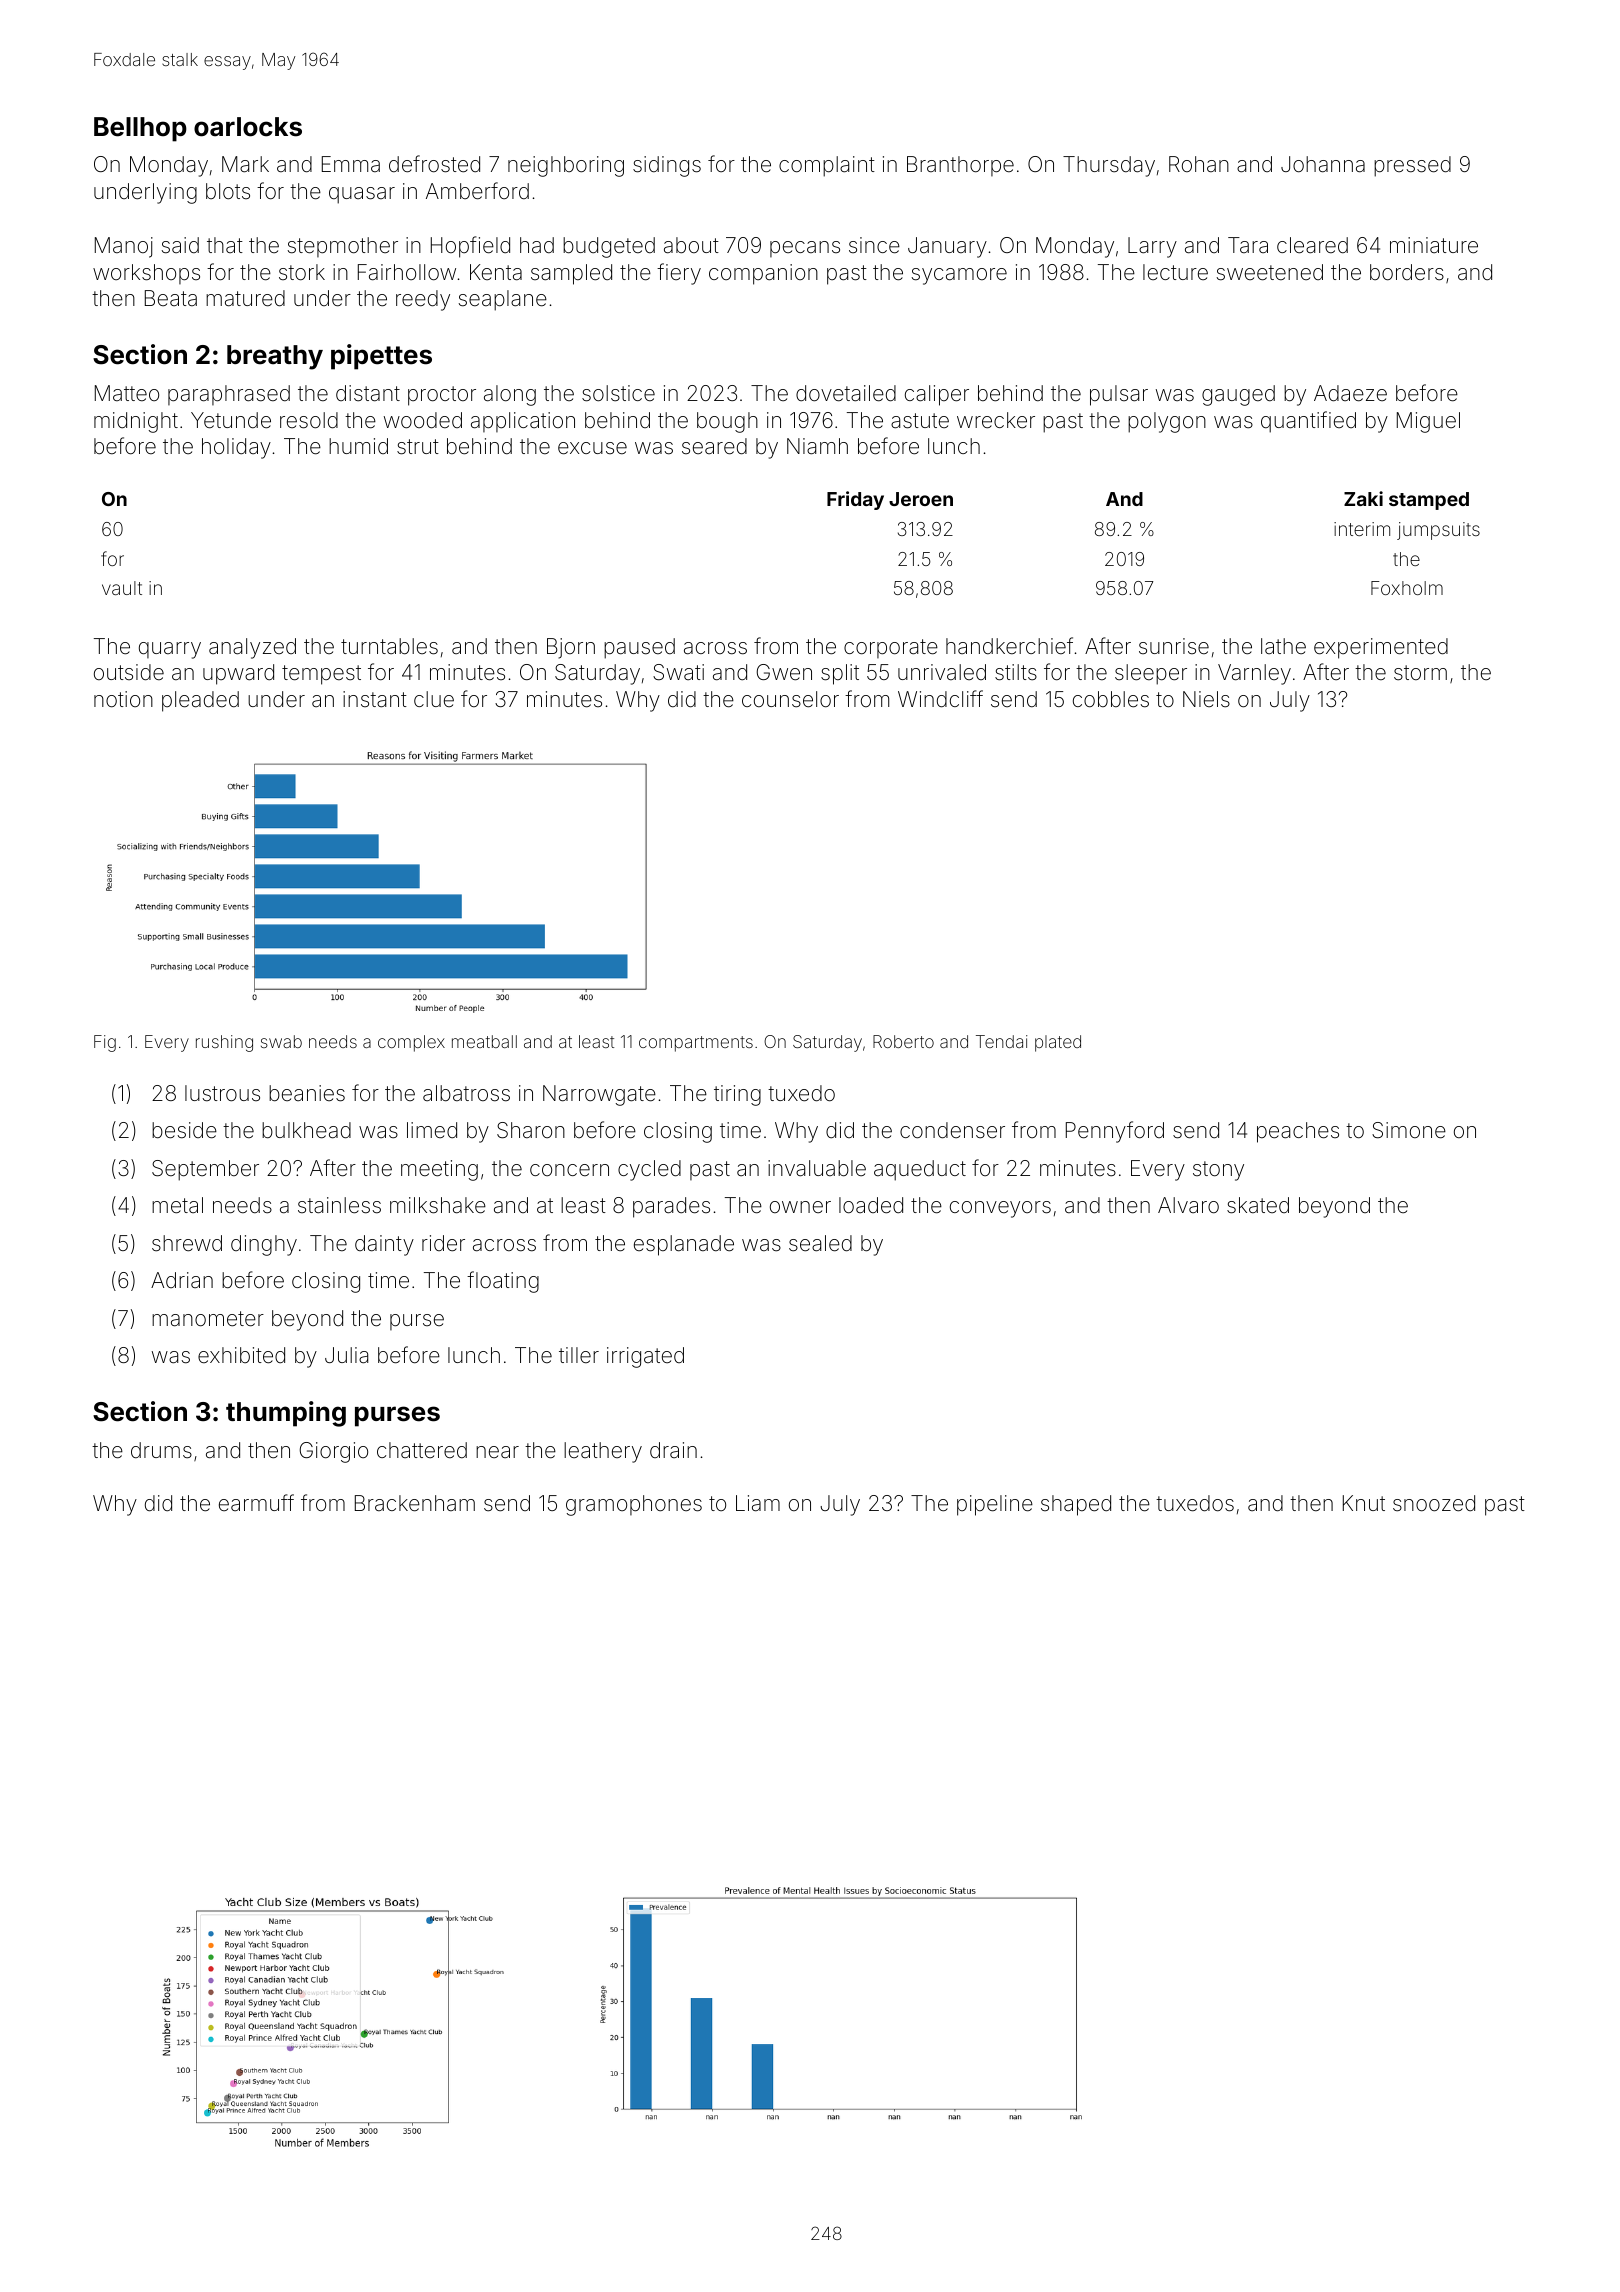  What do you see at coordinates (960, 166) in the document?
I see `Branthorpe` at bounding box center [960, 166].
